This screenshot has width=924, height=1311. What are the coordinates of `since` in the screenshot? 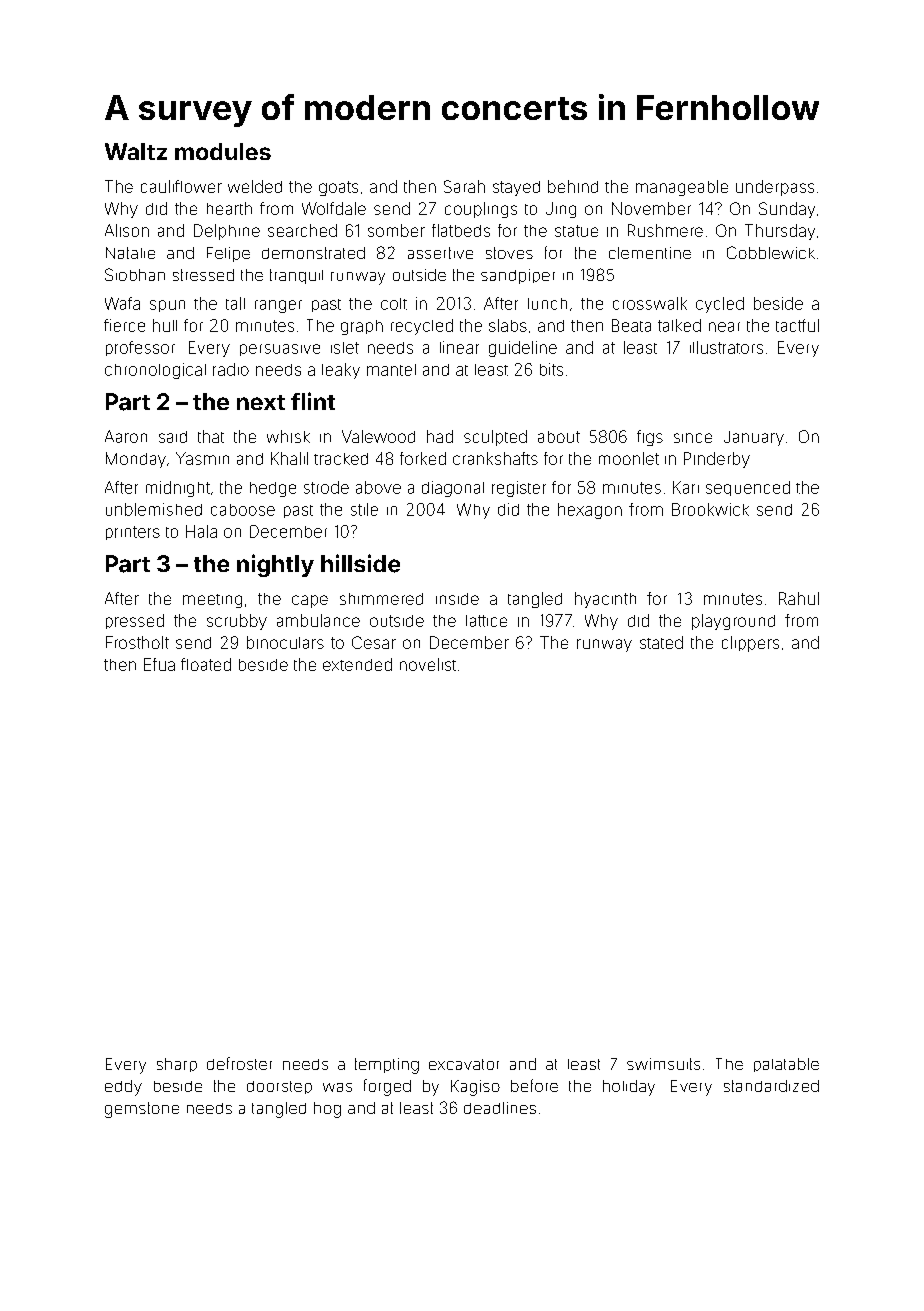 It's located at (693, 438).
